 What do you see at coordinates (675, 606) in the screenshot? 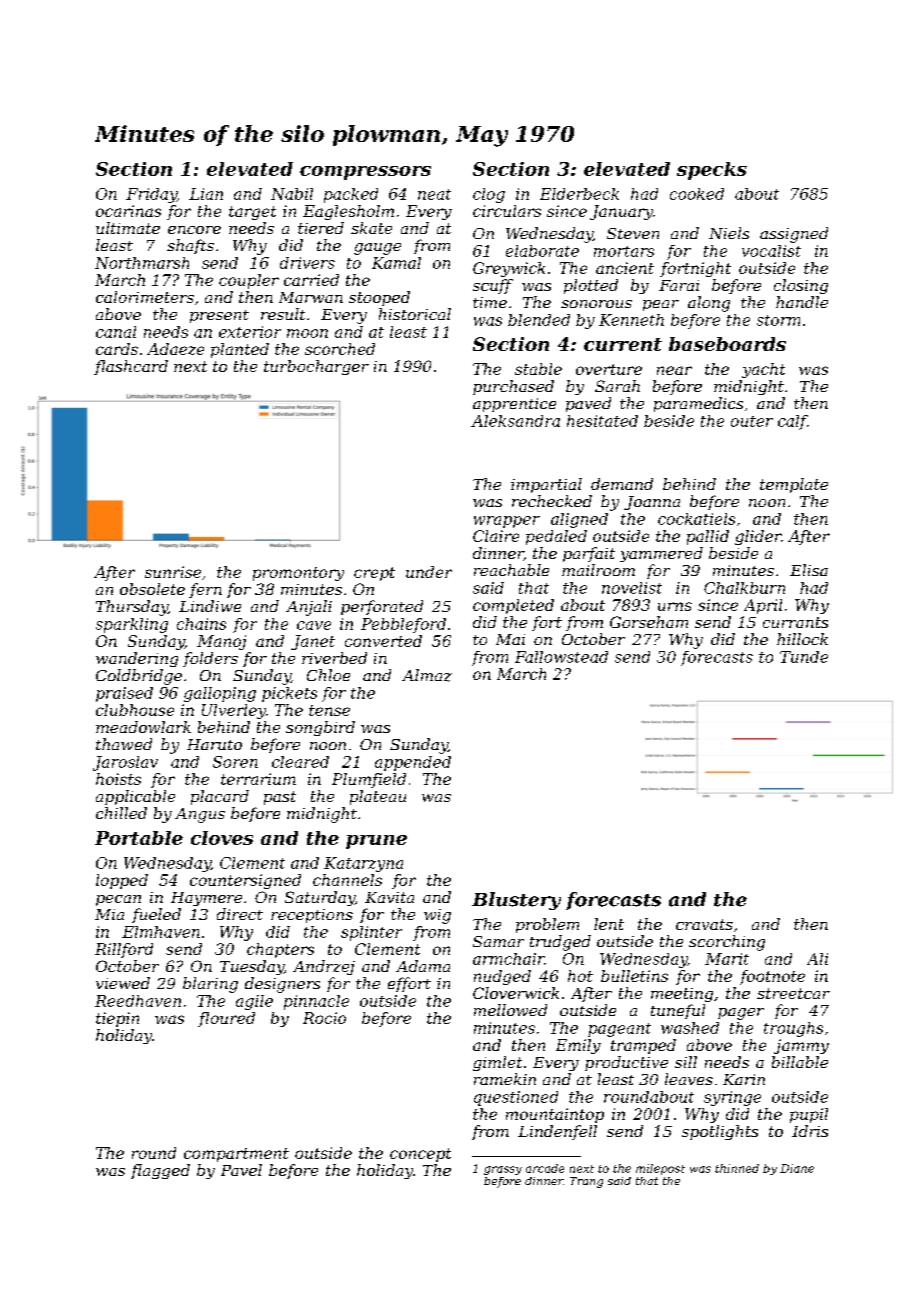
I see `urns` at bounding box center [675, 606].
